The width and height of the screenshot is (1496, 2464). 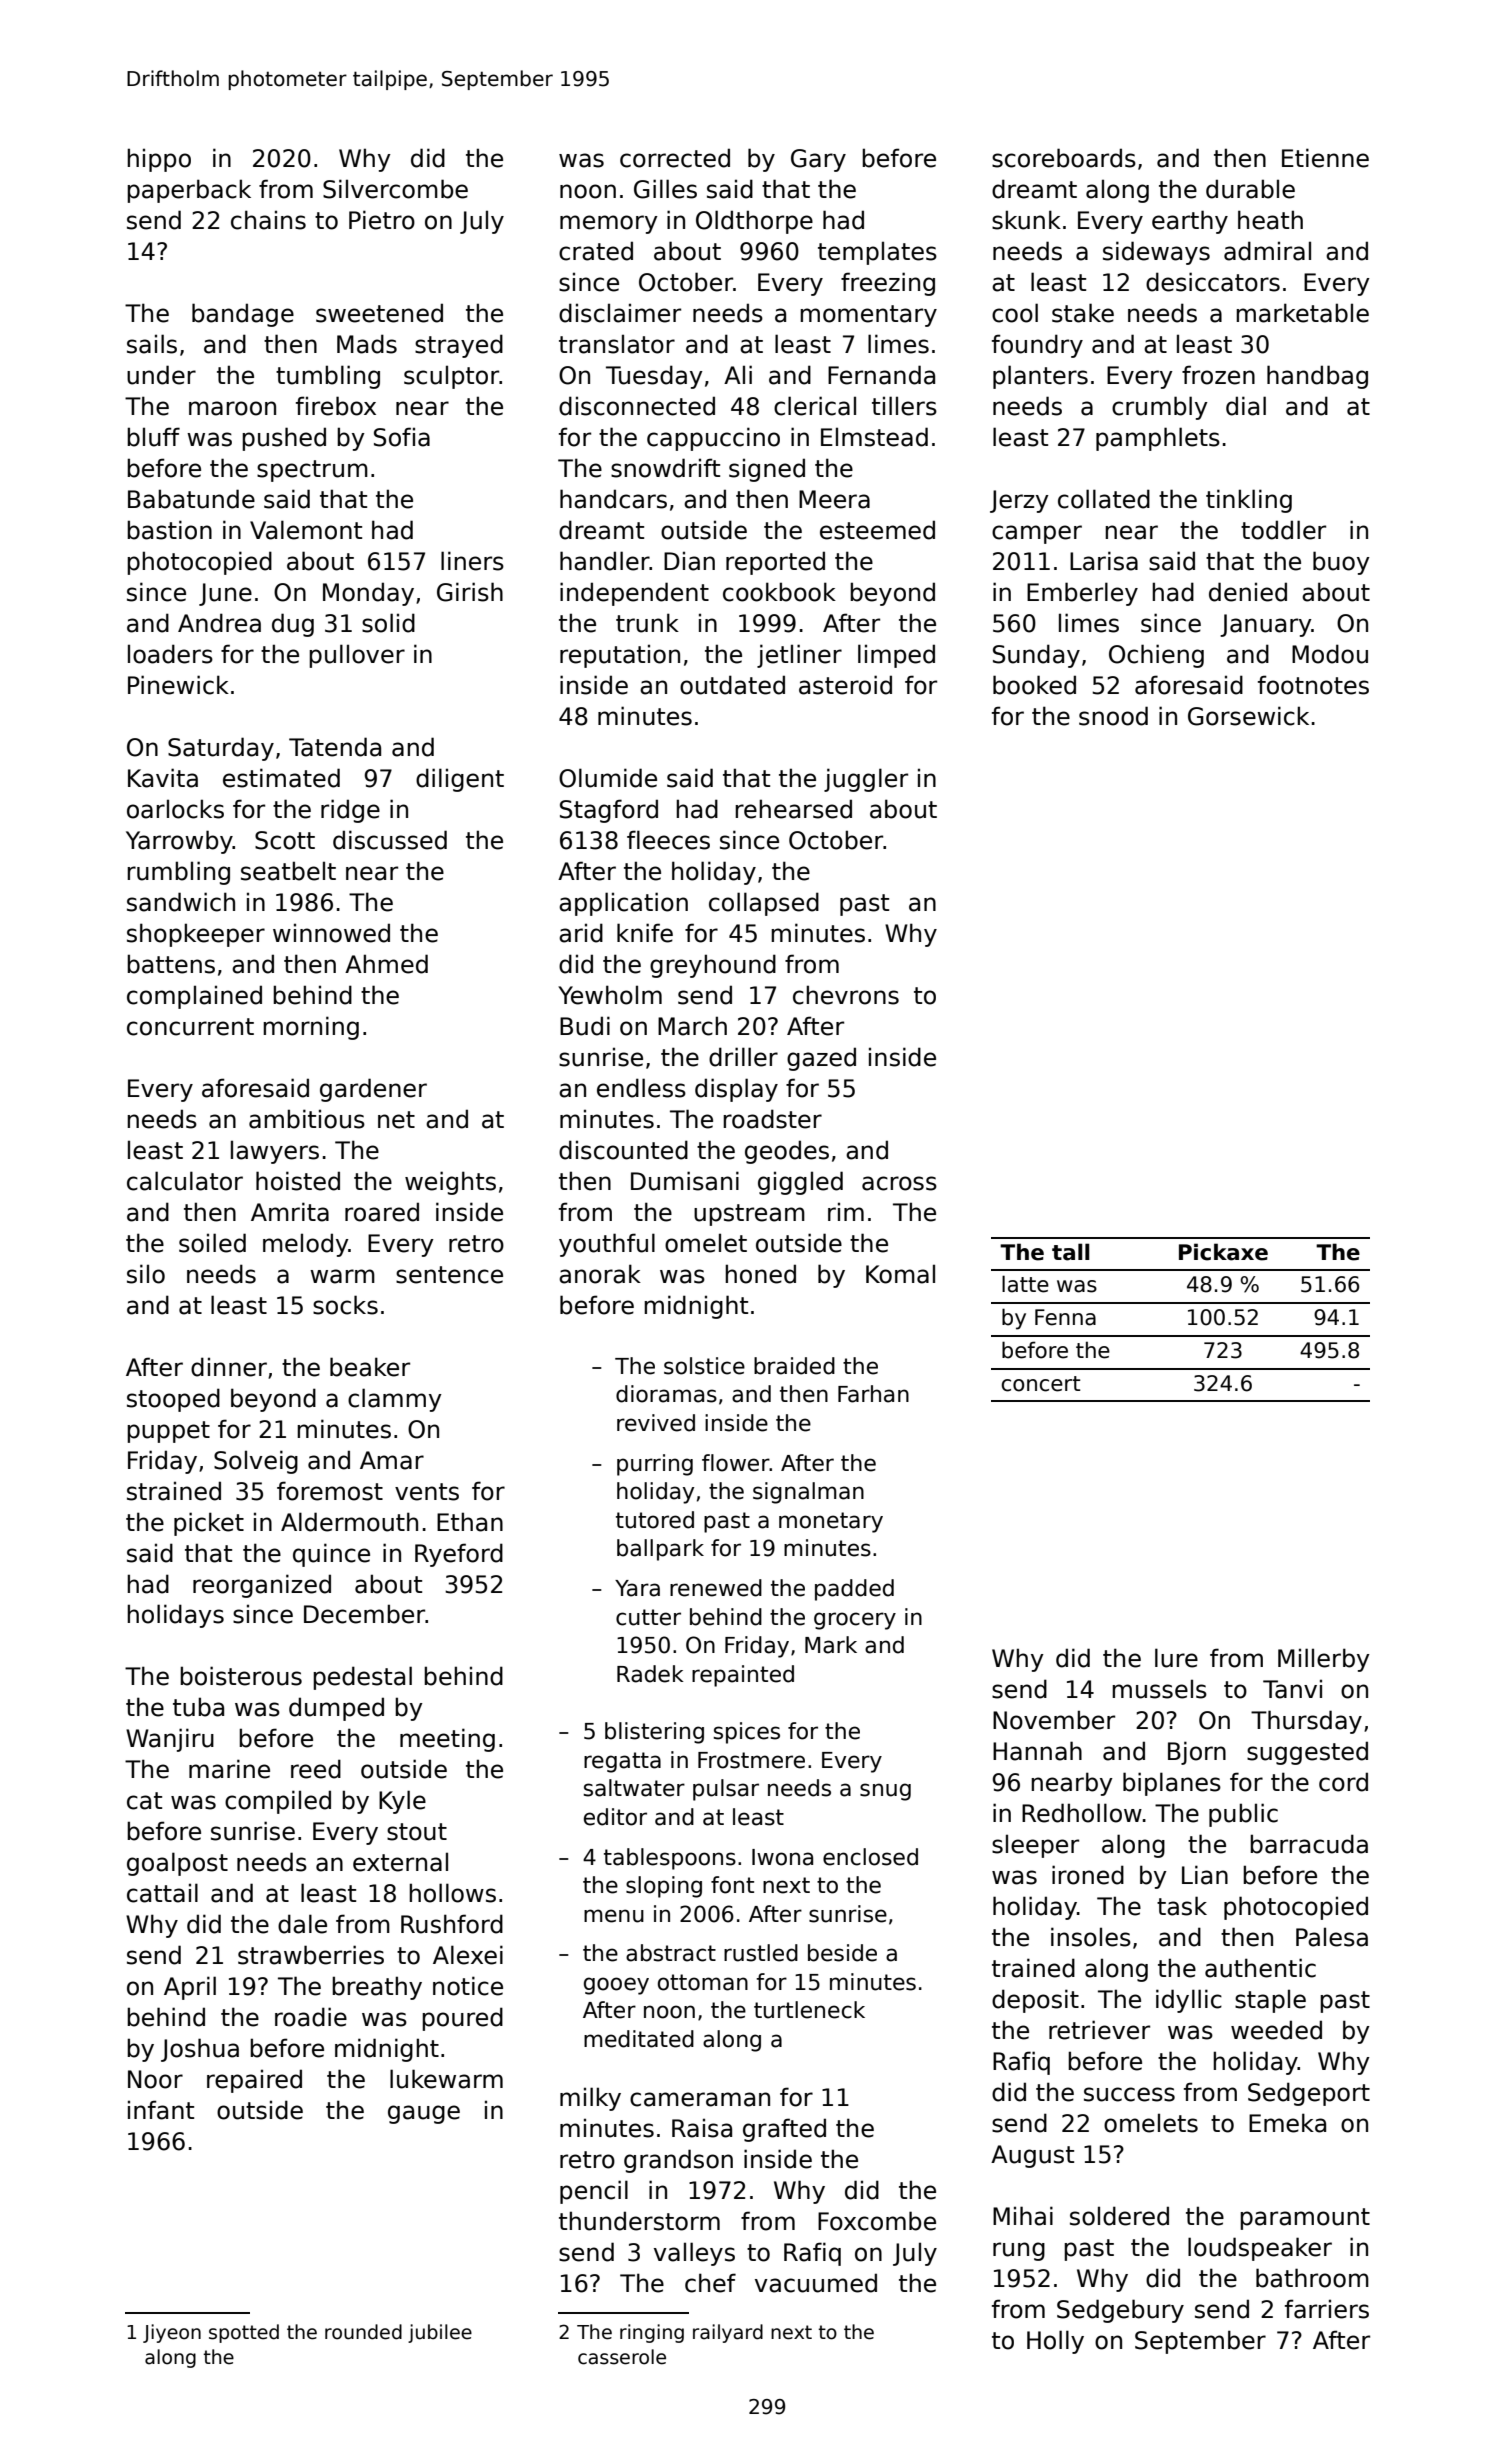 I want to click on vents, so click(x=427, y=1492).
